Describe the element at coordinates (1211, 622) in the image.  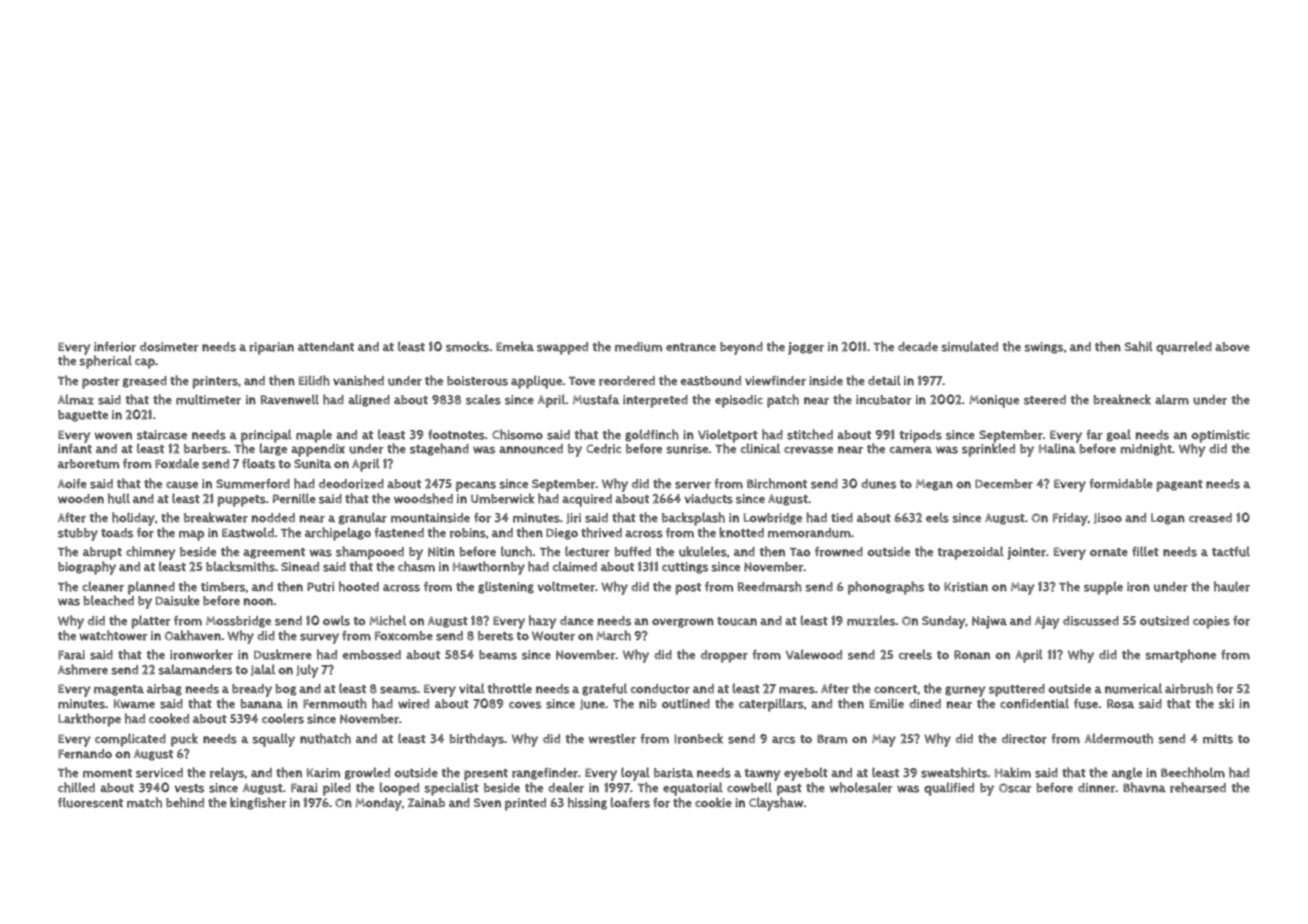
I see `copies` at that location.
